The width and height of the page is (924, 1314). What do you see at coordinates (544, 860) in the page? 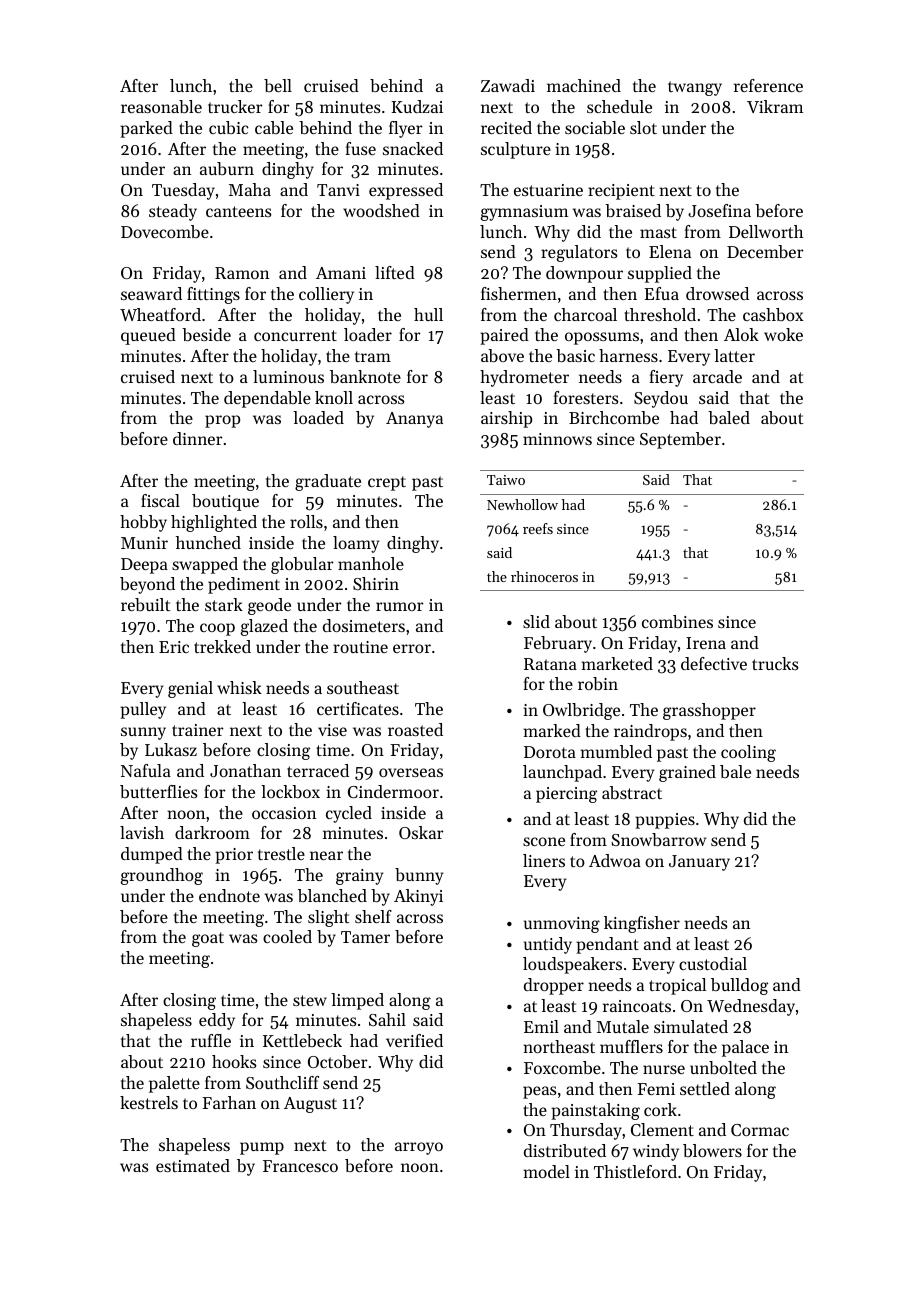
I see `liners` at bounding box center [544, 860].
